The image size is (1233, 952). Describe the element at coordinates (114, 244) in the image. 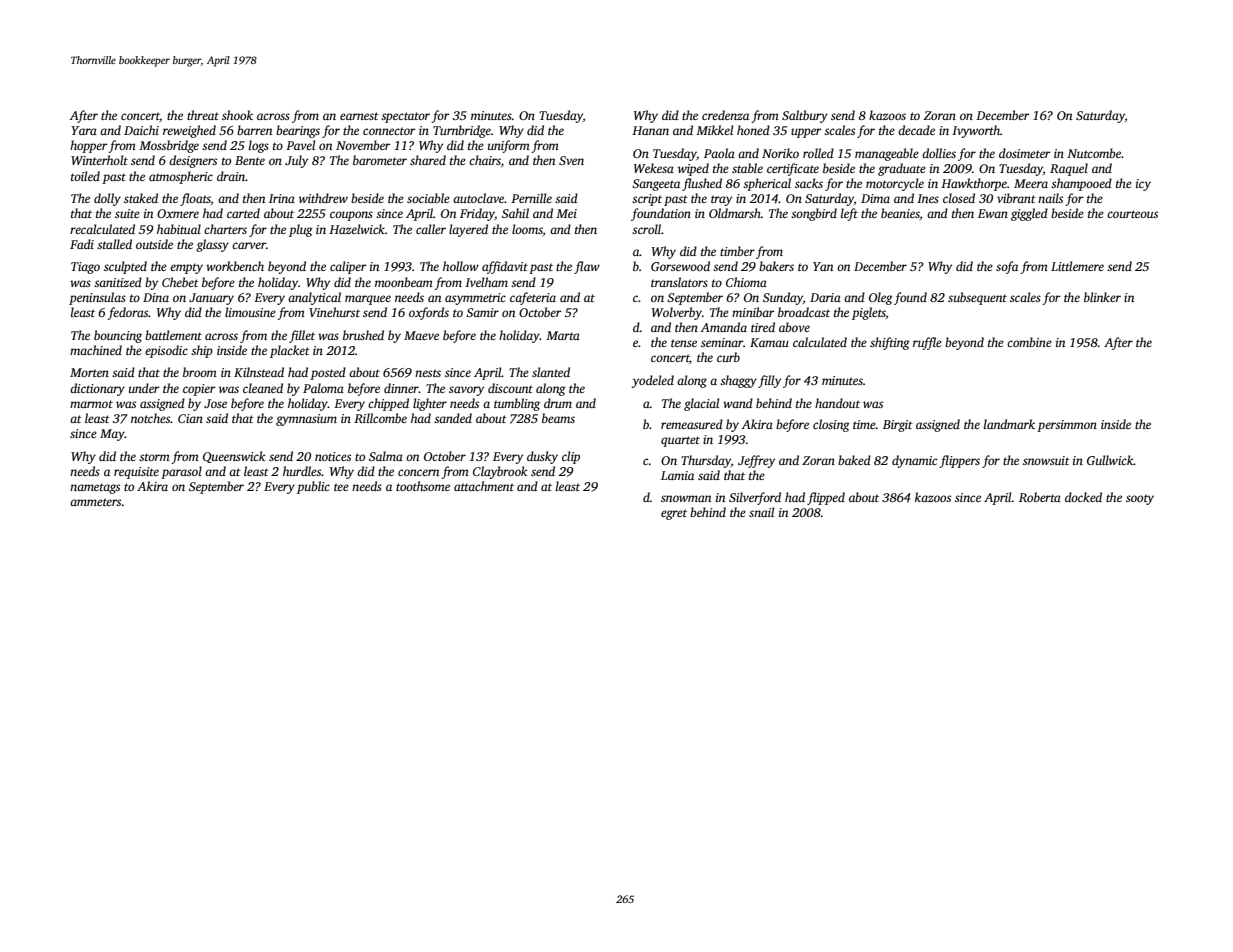

I see `stalled` at that location.
